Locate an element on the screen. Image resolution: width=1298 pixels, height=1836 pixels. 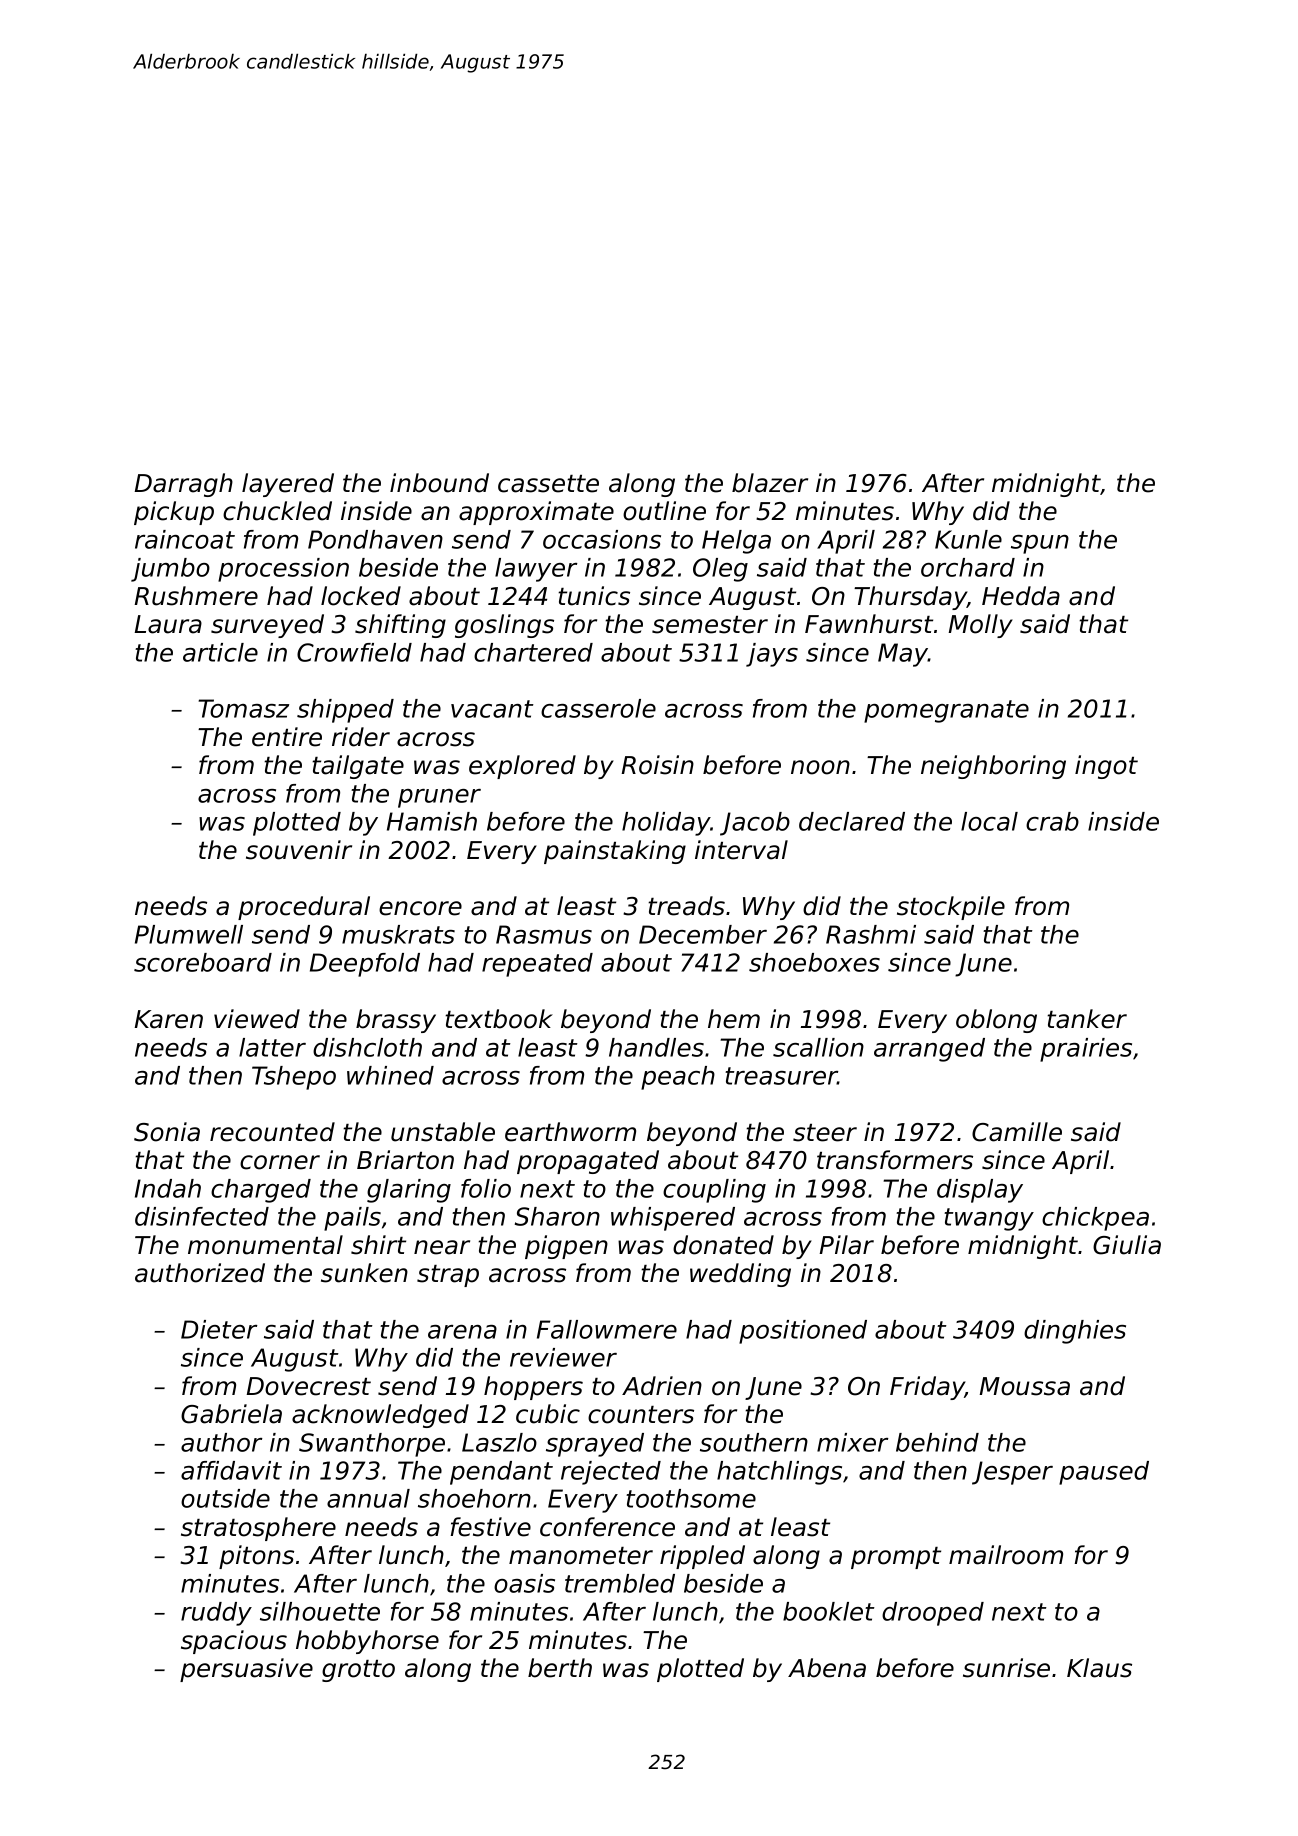
trembled is located at coordinates (620, 1583).
